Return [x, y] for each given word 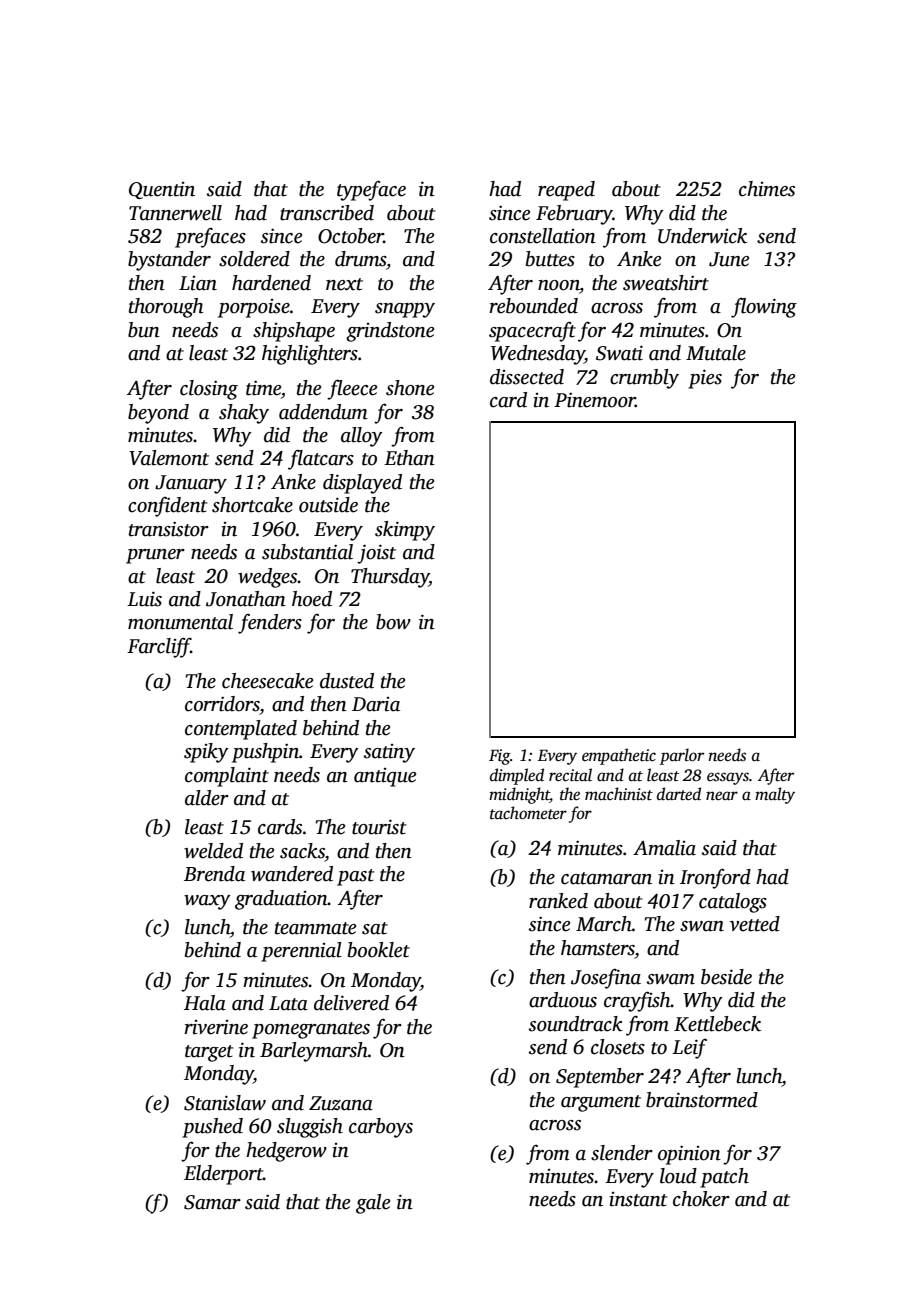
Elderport [223, 1175]
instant [638, 1199]
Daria [376, 704]
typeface [371, 190]
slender [622, 1153]
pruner [155, 556]
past [356, 877]
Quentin [162, 190]
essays [728, 778]
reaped [566, 191]
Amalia [664, 848]
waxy [207, 902]
